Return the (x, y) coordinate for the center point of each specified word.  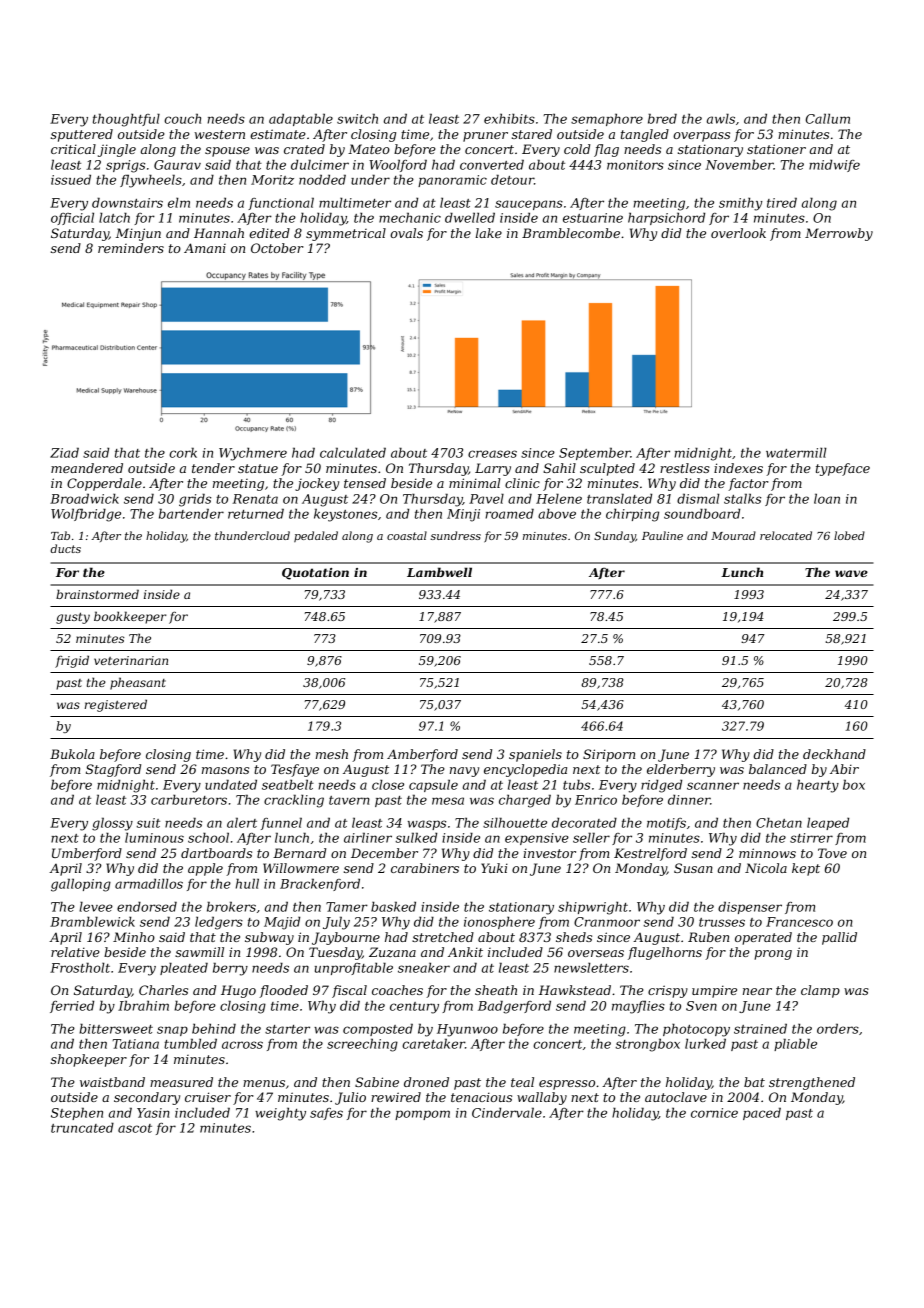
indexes (738, 468)
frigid (72, 661)
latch (114, 217)
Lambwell (439, 572)
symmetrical (346, 234)
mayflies (638, 1007)
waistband (112, 1082)
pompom (422, 1115)
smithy (741, 204)
